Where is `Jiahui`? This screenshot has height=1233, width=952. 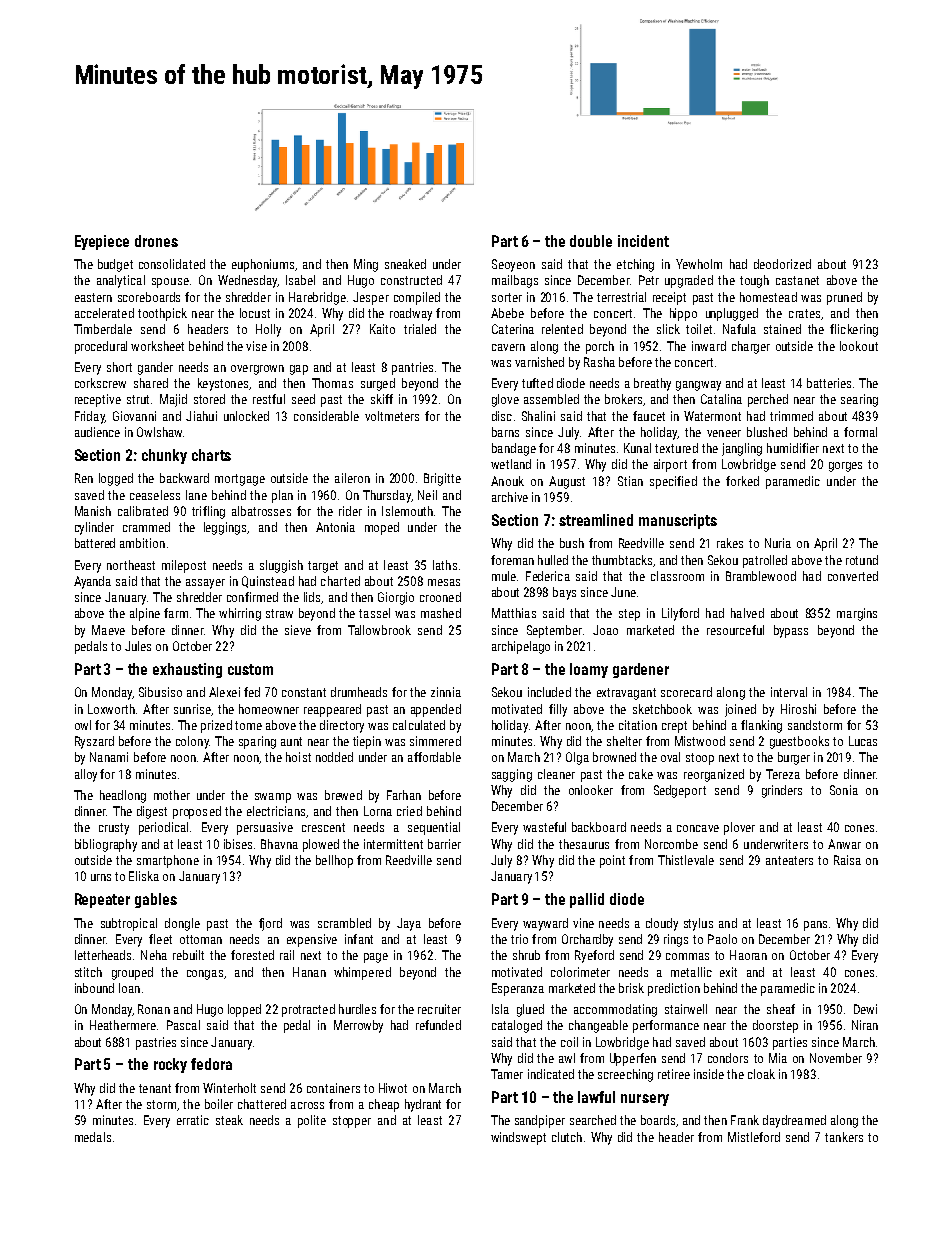
Jiahui is located at coordinates (201, 416).
